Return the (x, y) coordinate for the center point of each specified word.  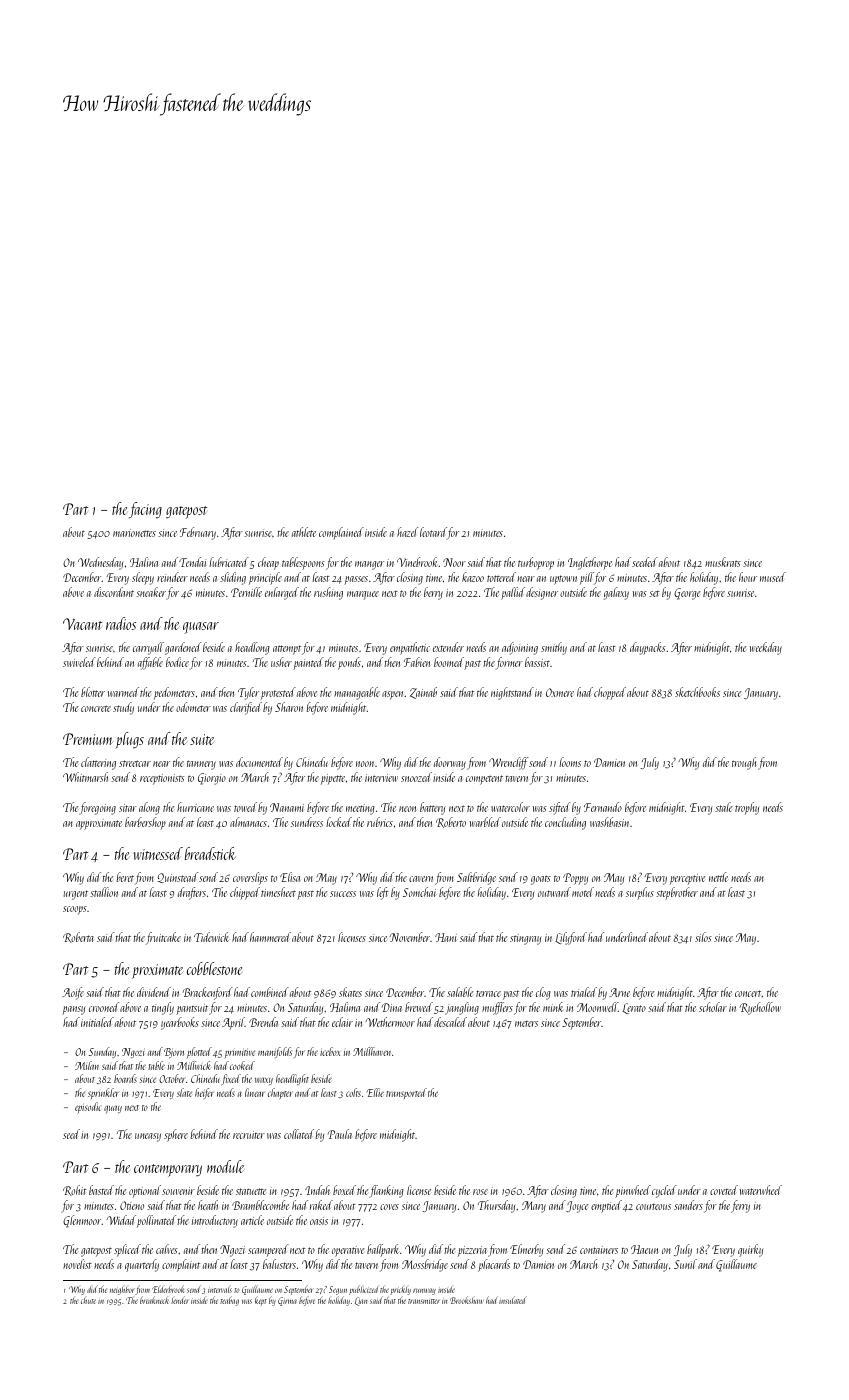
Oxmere (560, 692)
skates (350, 992)
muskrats (723, 562)
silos (703, 937)
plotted (199, 1052)
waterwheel (761, 1190)
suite (202, 739)
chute (88, 1301)
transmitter (423, 1301)
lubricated (229, 562)
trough (744, 763)
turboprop (536, 563)
